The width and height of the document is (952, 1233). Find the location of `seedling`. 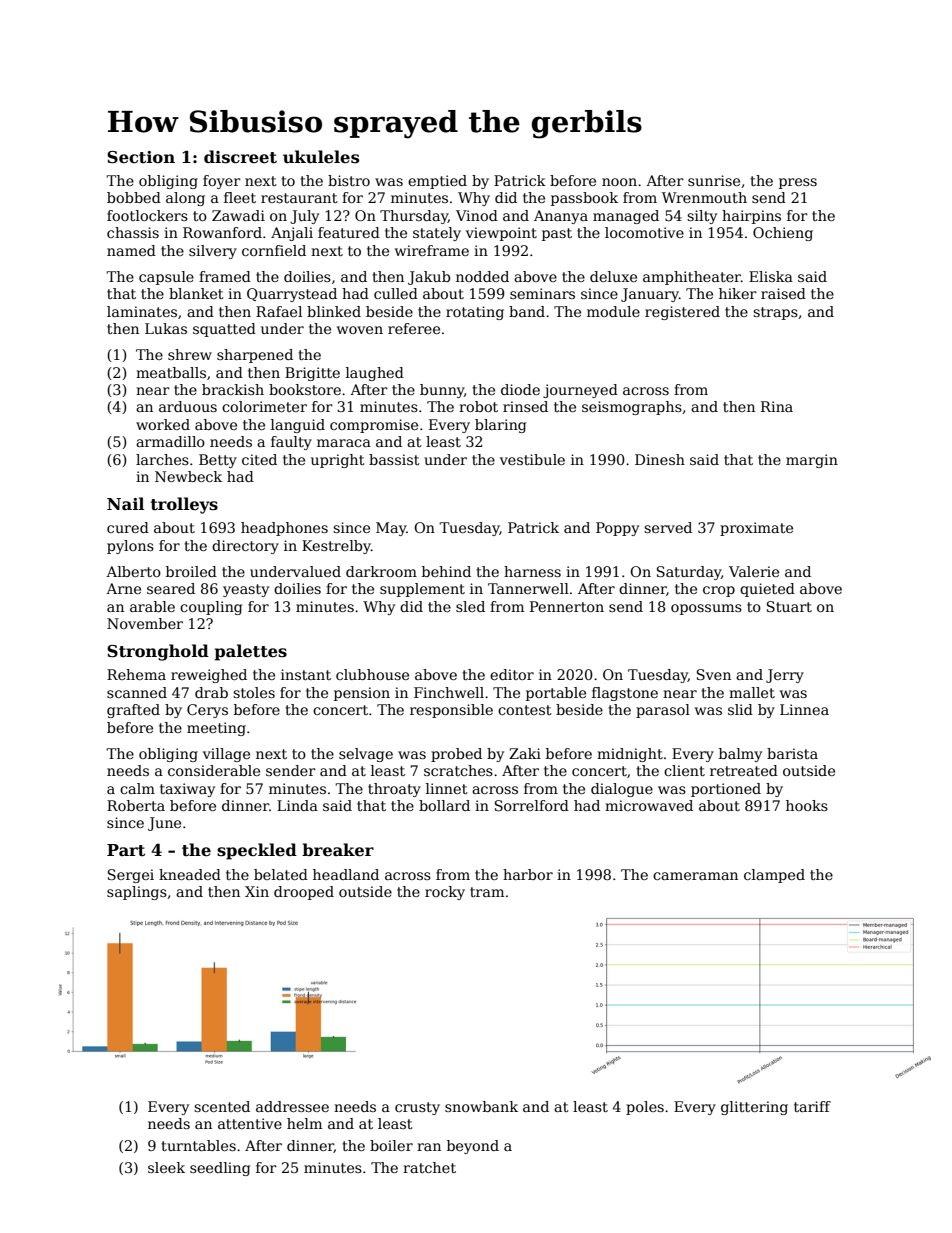

seedling is located at coordinates (220, 1169).
